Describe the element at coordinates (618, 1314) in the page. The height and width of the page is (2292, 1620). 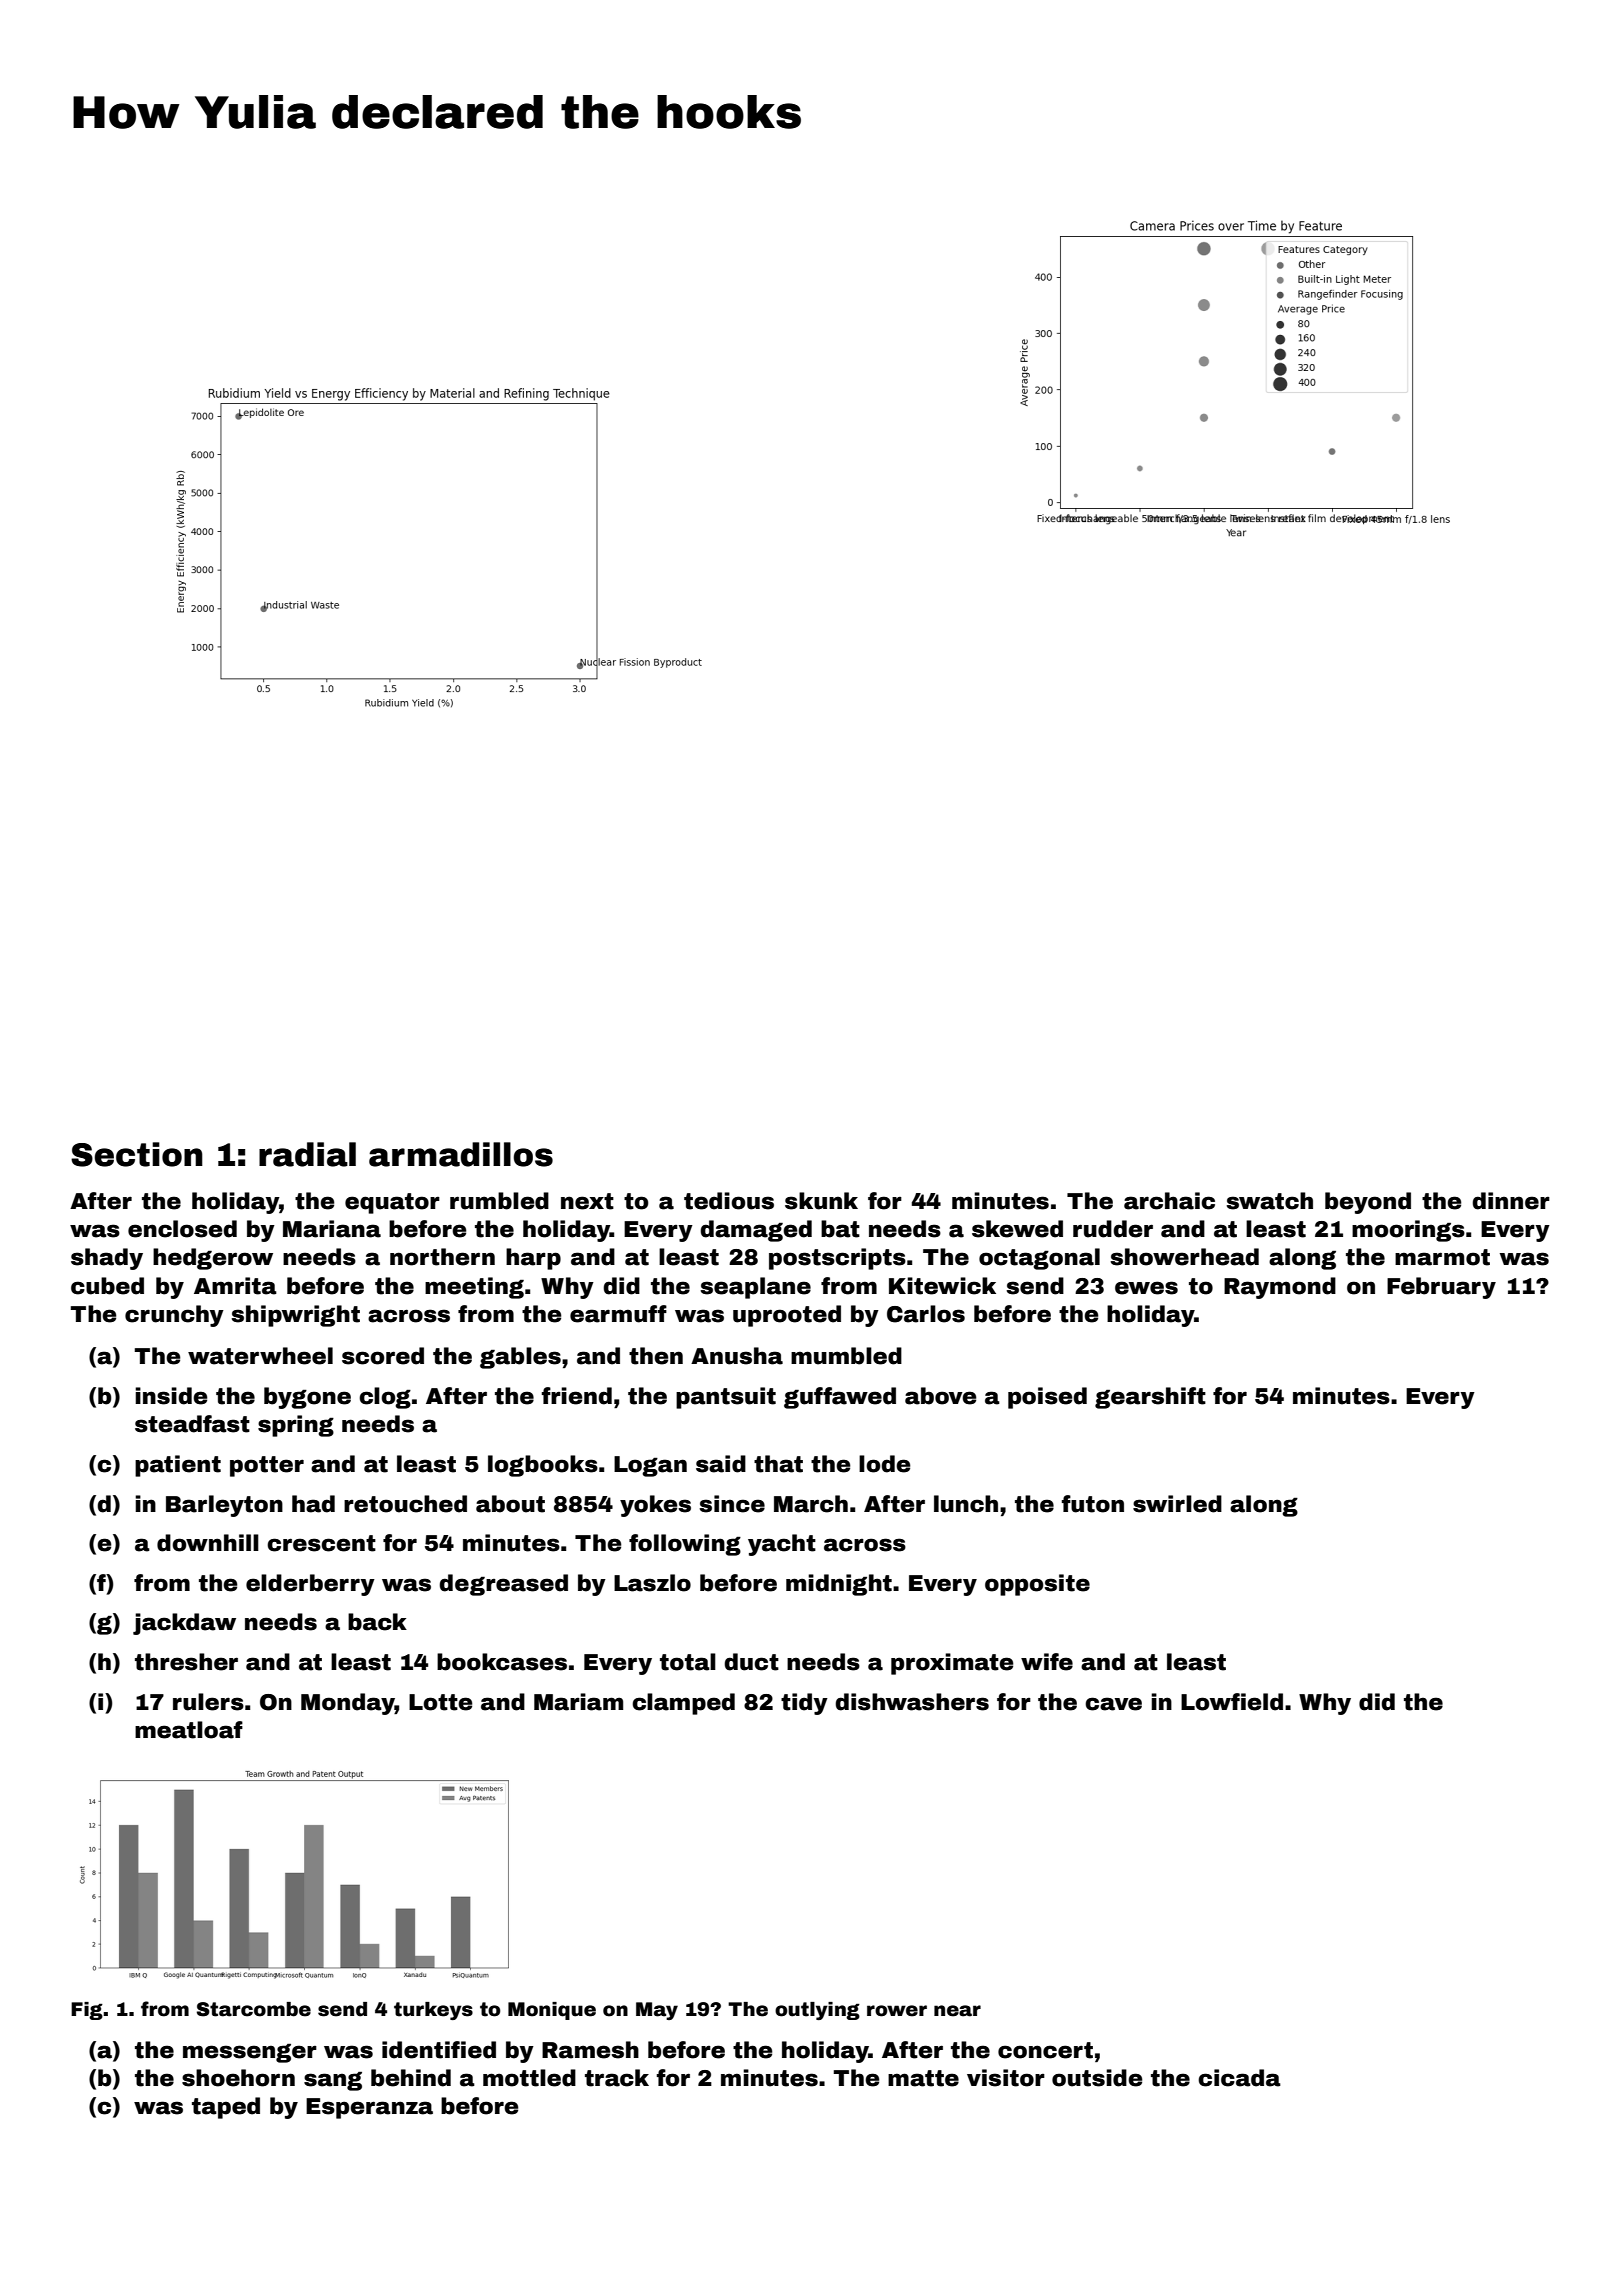
I see `earmuff` at that location.
